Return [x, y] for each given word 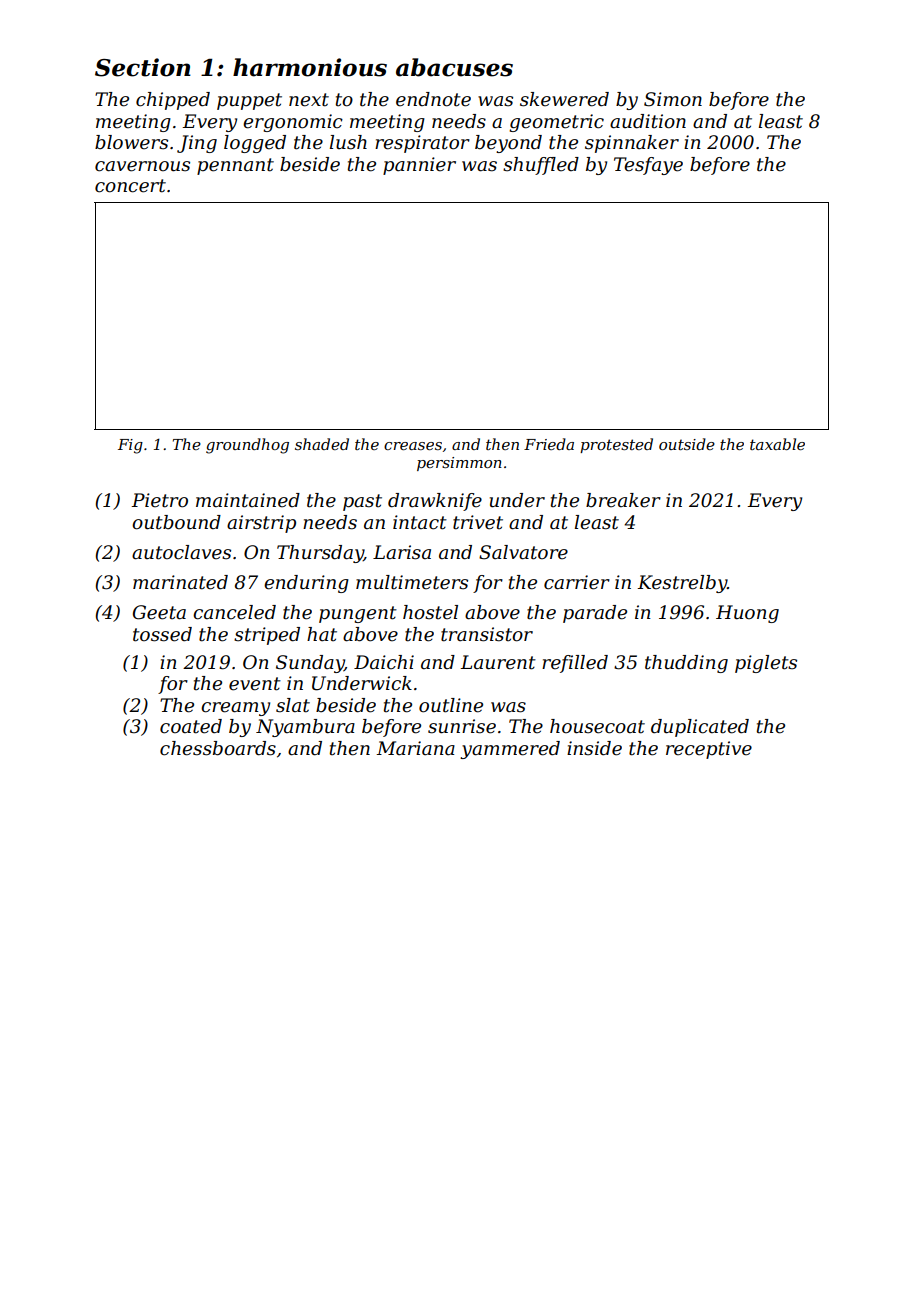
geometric [556, 123]
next [309, 100]
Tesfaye [648, 166]
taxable [777, 444]
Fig [130, 446]
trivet [478, 522]
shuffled [541, 166]
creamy [235, 709]
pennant [235, 166]
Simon [673, 99]
